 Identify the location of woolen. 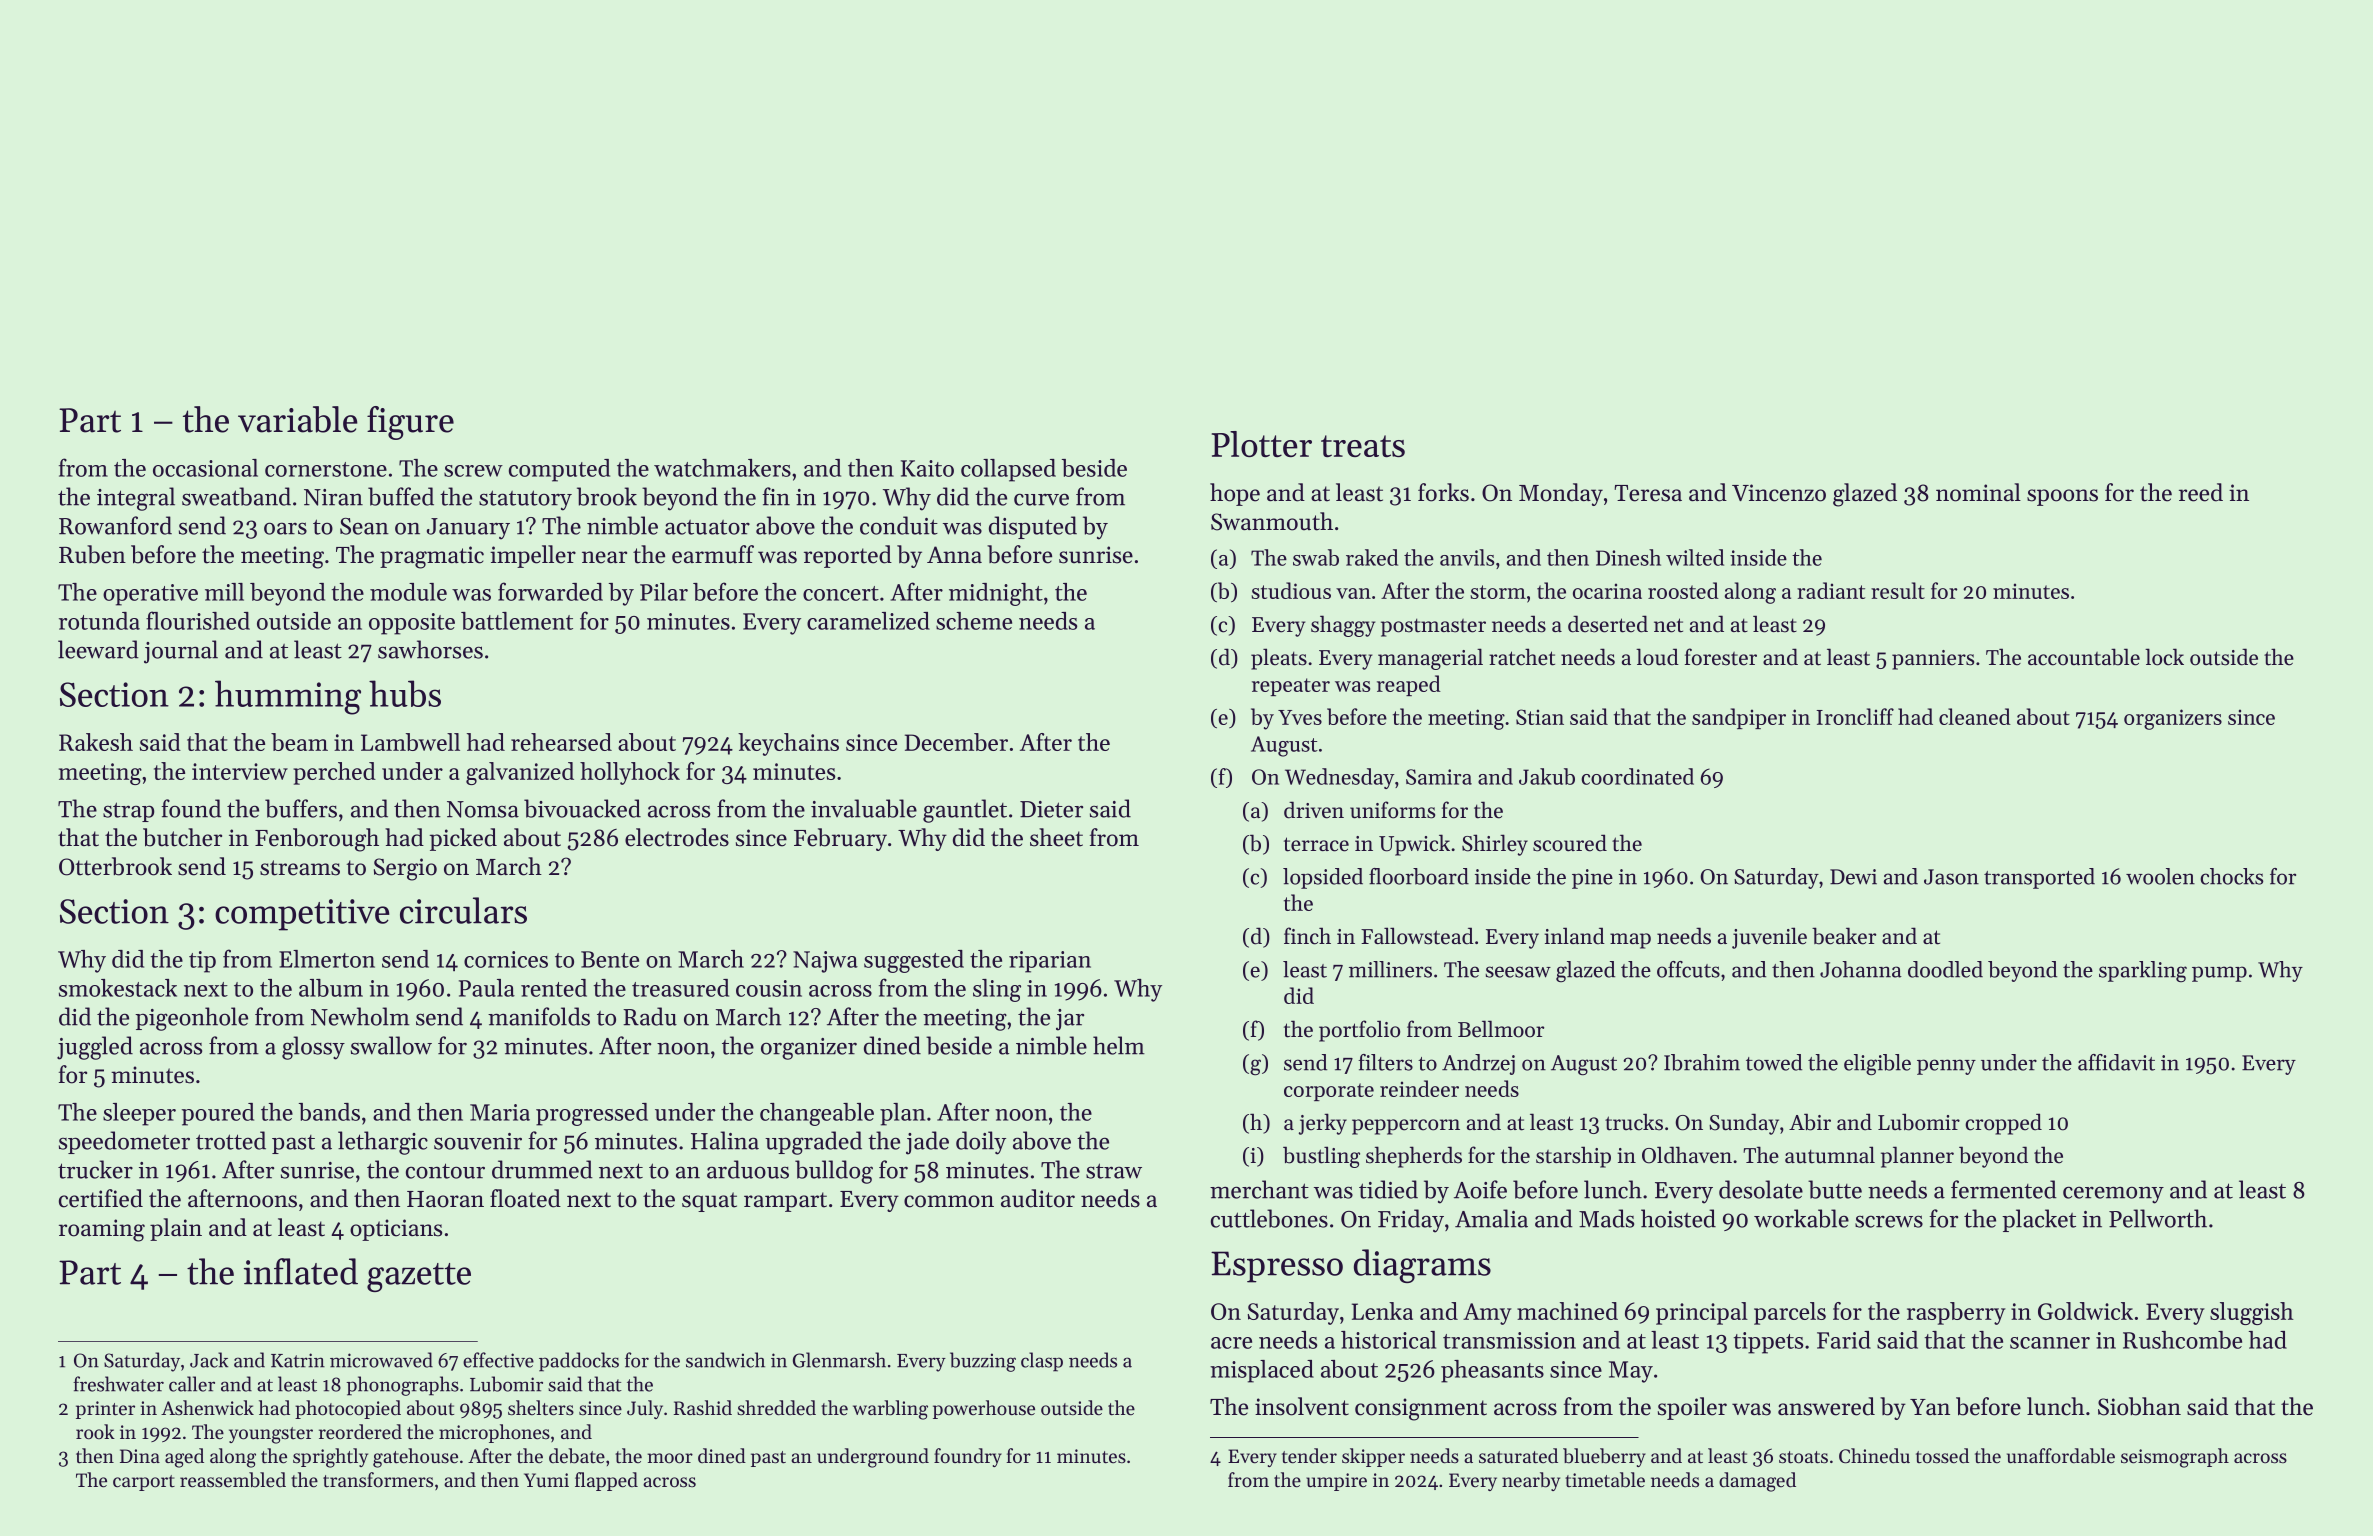
(2160, 876).
